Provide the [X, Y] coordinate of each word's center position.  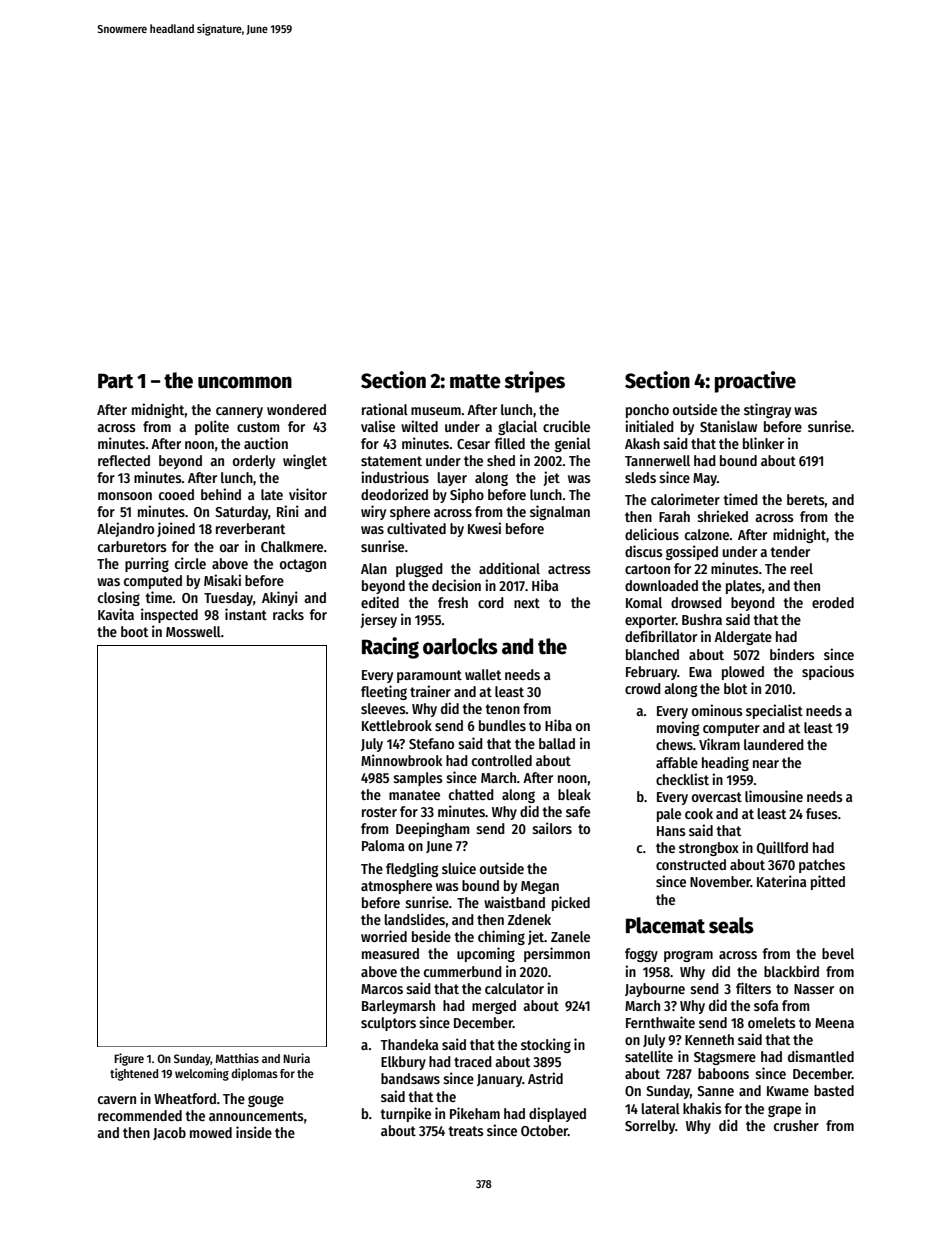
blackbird [791, 971]
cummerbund [463, 971]
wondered [296, 409]
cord [491, 602]
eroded [833, 602]
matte [475, 381]
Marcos [382, 989]
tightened [134, 1074]
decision [456, 585]
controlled [502, 760]
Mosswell [193, 631]
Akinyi [280, 598]
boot [134, 631]
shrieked [722, 516]
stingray [767, 410]
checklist [682, 779]
